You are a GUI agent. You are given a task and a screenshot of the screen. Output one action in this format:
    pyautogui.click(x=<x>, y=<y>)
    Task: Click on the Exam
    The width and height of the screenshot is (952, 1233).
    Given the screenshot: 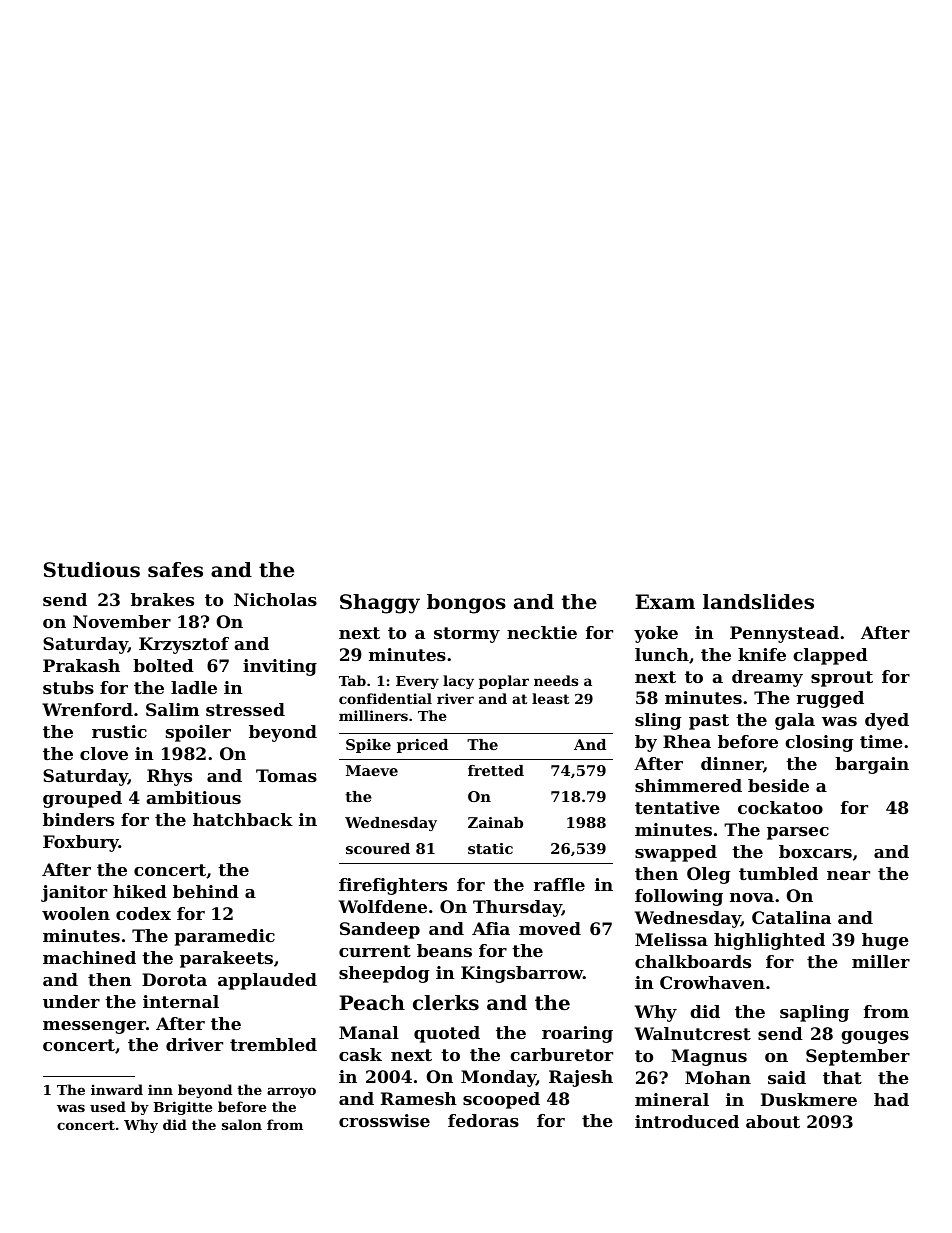 What is the action you would take?
    pyautogui.click(x=665, y=601)
